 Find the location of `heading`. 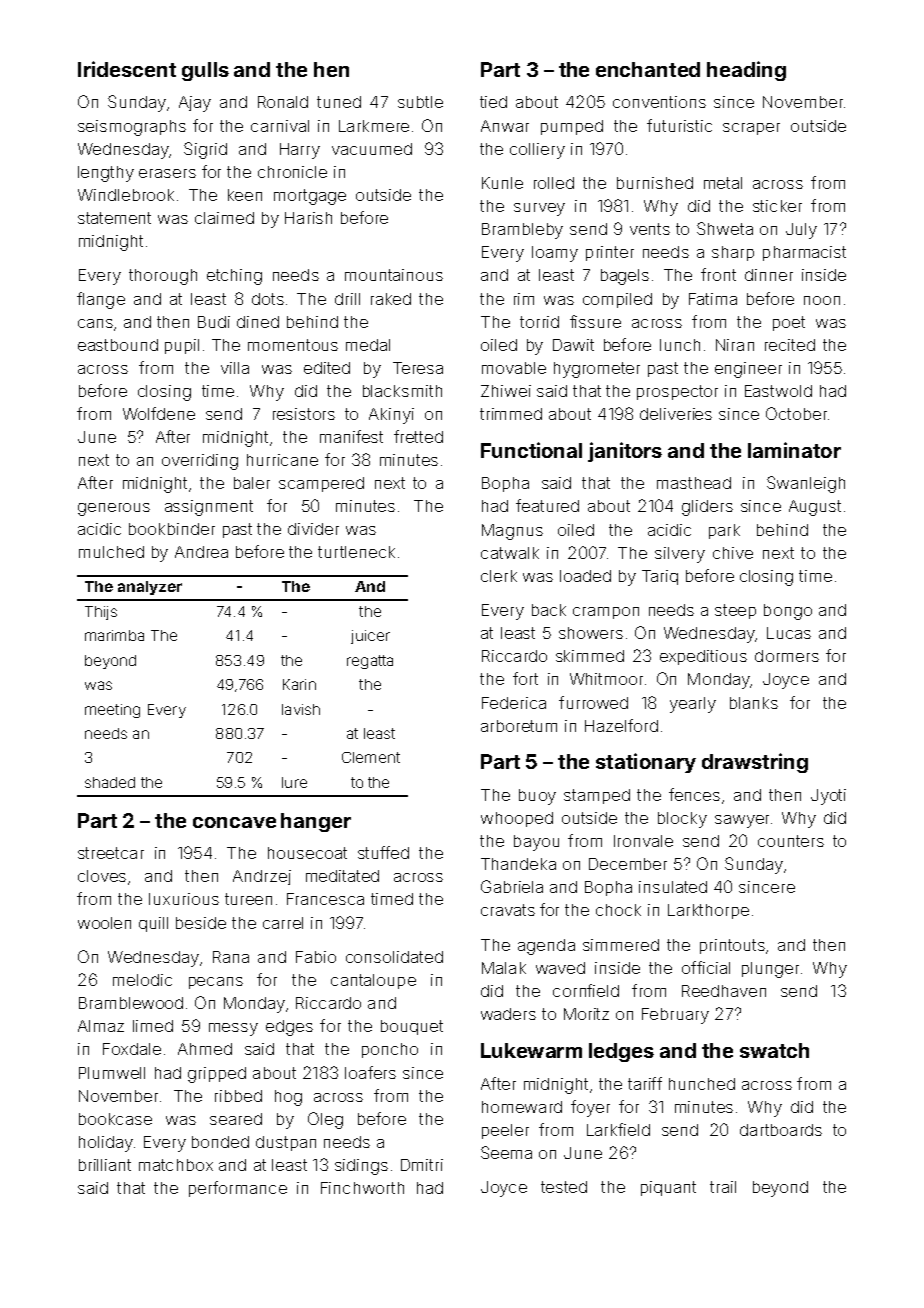

heading is located at coordinates (746, 71).
